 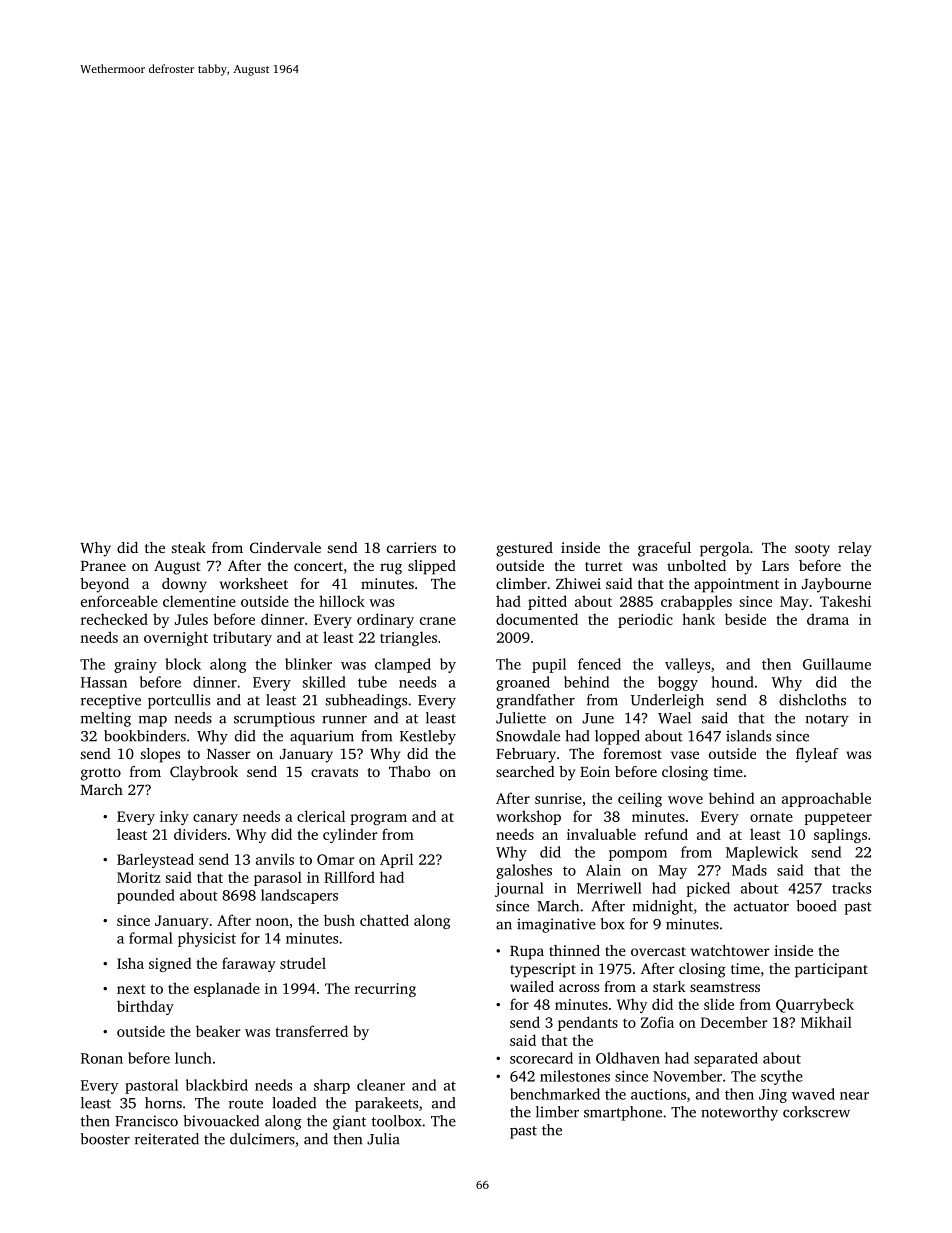 I want to click on scythe, so click(x=782, y=1077).
